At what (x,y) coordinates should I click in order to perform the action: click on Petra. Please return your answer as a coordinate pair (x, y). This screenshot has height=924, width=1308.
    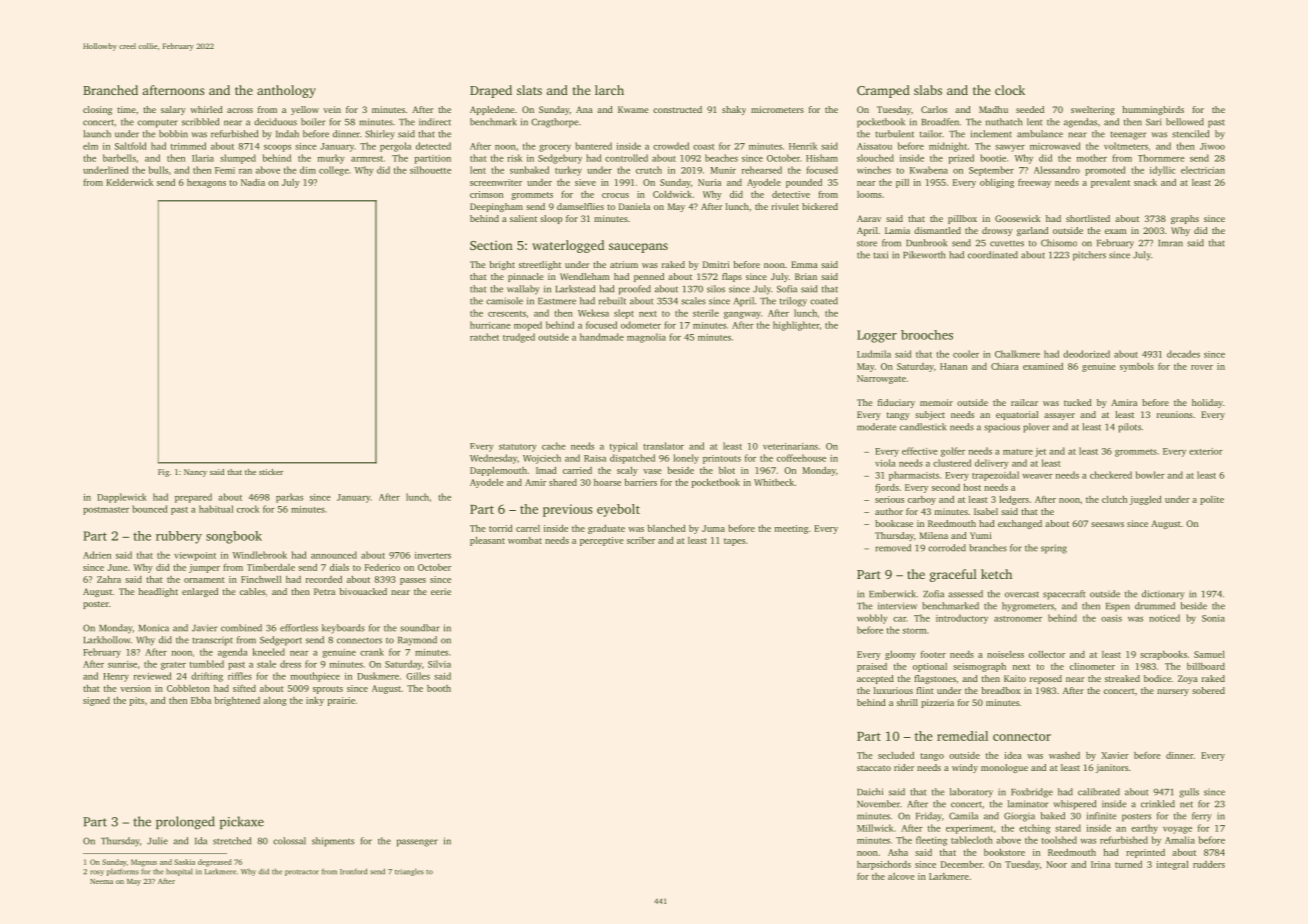
    Looking at the image, I should click on (324, 591).
